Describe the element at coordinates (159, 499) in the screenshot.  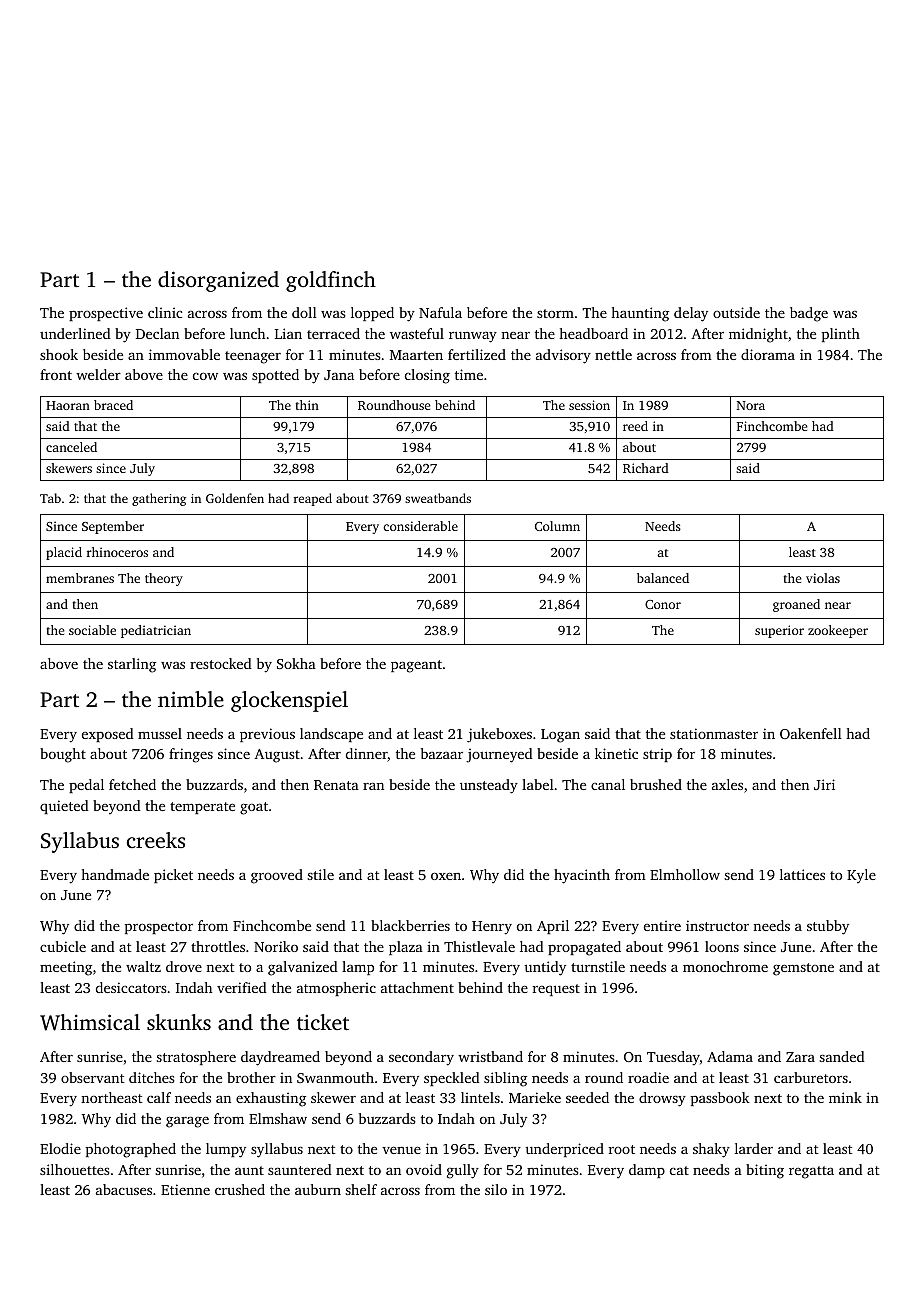
I see `gathering` at that location.
